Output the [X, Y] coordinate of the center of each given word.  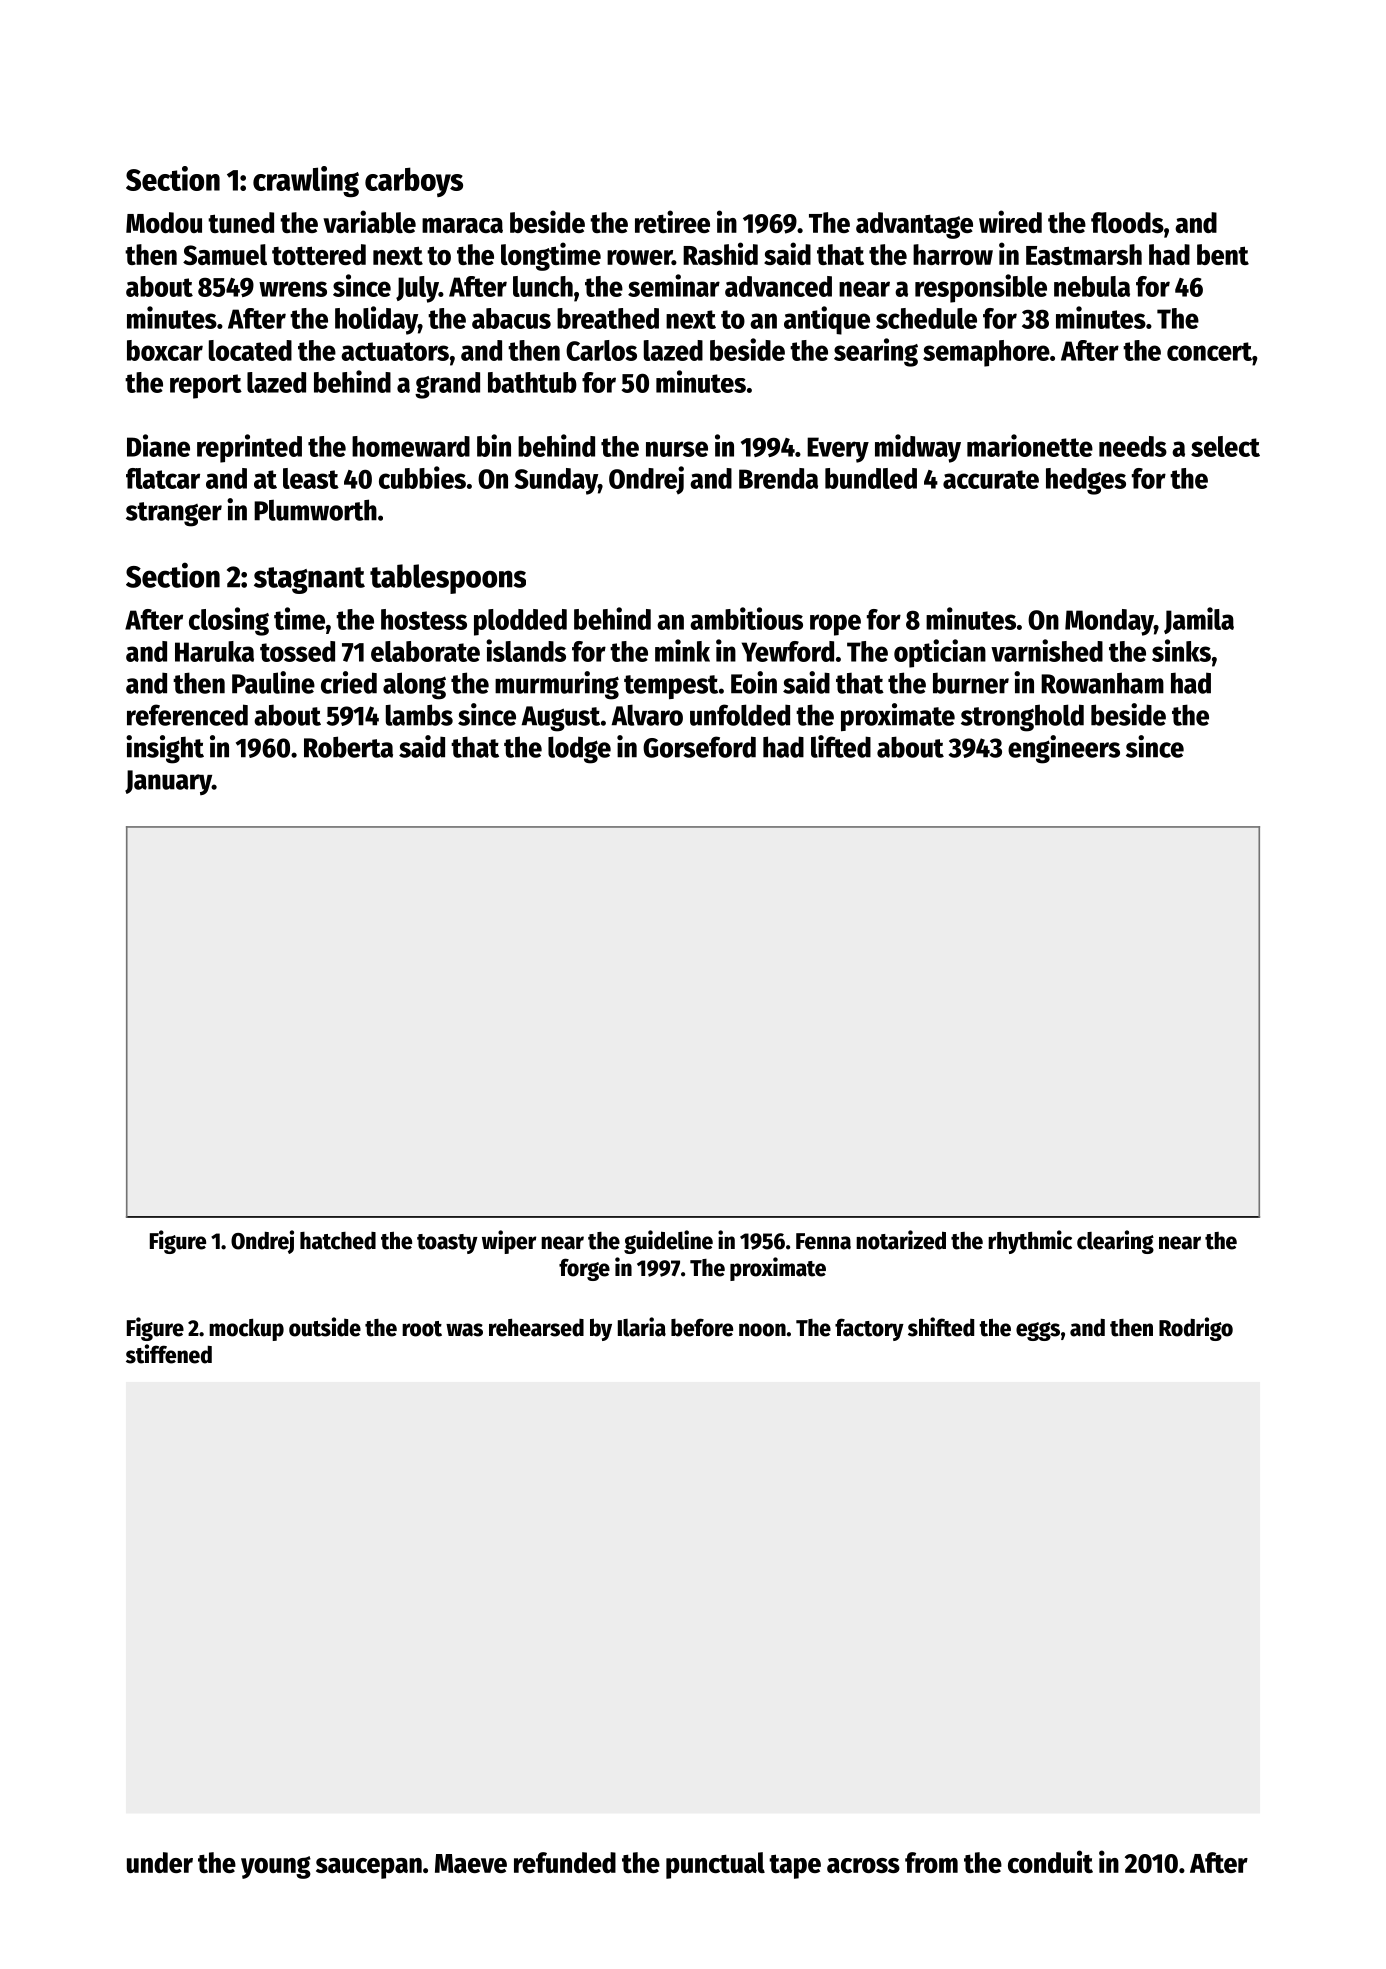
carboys [414, 182]
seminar [674, 285]
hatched [338, 1241]
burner [971, 683]
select [1225, 446]
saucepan [369, 1868]
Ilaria [642, 1327]
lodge [579, 750]
